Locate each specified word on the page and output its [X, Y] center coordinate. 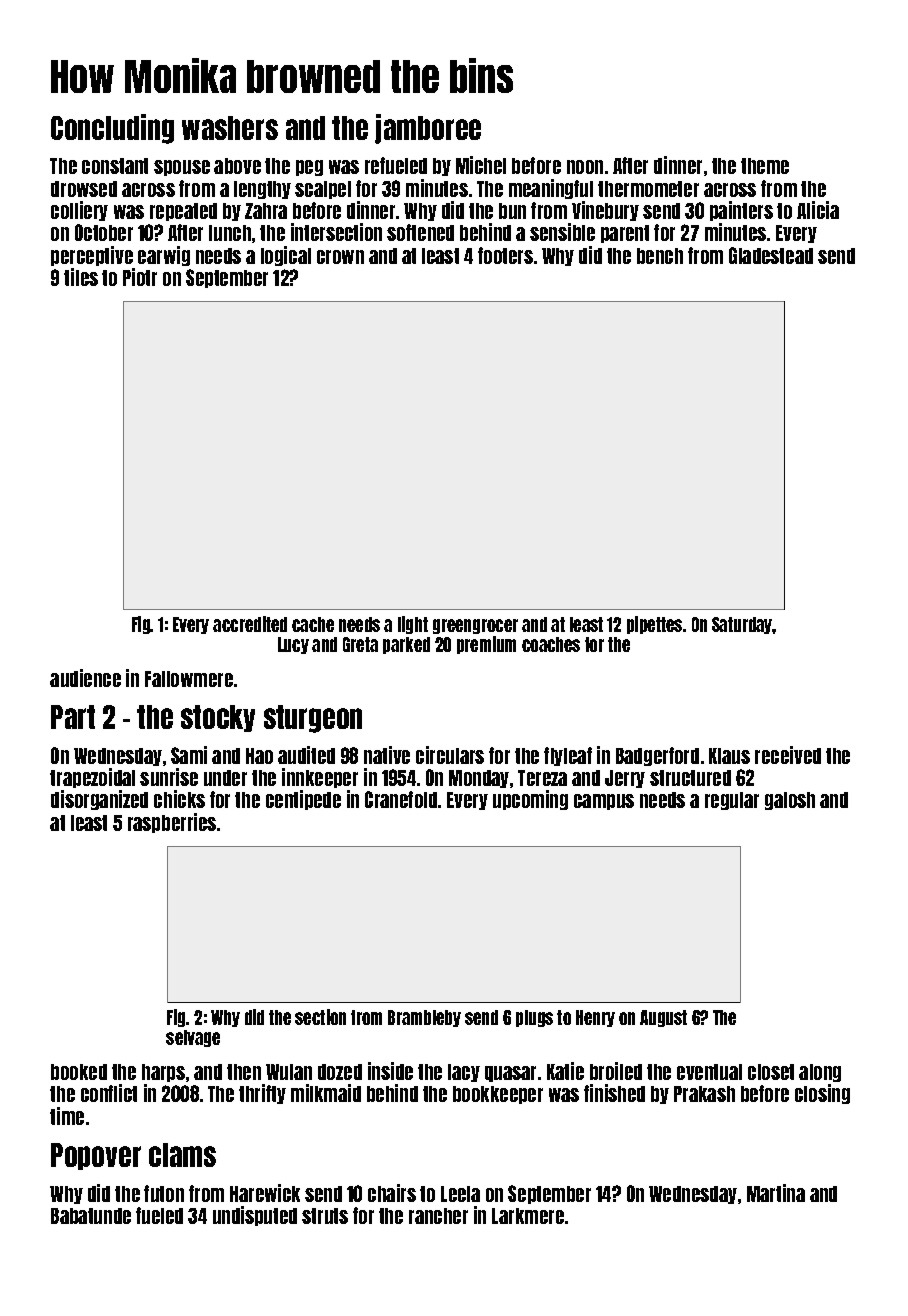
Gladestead [771, 255]
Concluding [112, 129]
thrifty [262, 1094]
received [788, 755]
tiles [81, 277]
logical [286, 256]
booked [79, 1072]
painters [741, 211]
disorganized [99, 800]
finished [614, 1093]
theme [765, 166]
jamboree [428, 129]
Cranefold [401, 799]
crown [340, 257]
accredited [250, 624]
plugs [534, 1018]
